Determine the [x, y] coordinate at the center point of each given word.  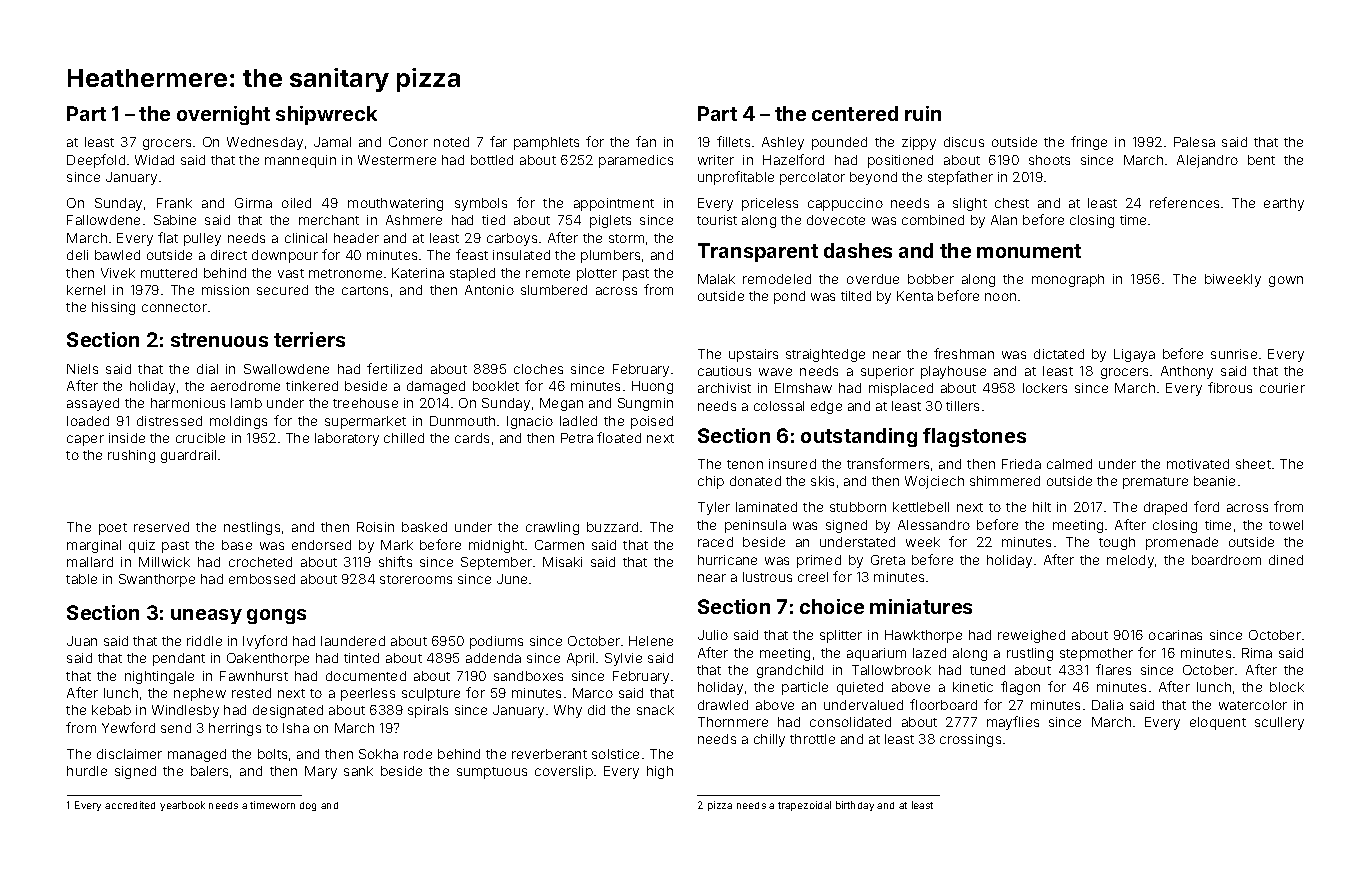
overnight [223, 115]
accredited [130, 805]
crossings [970, 740]
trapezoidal [804, 806]
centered [855, 113]
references [1184, 202]
